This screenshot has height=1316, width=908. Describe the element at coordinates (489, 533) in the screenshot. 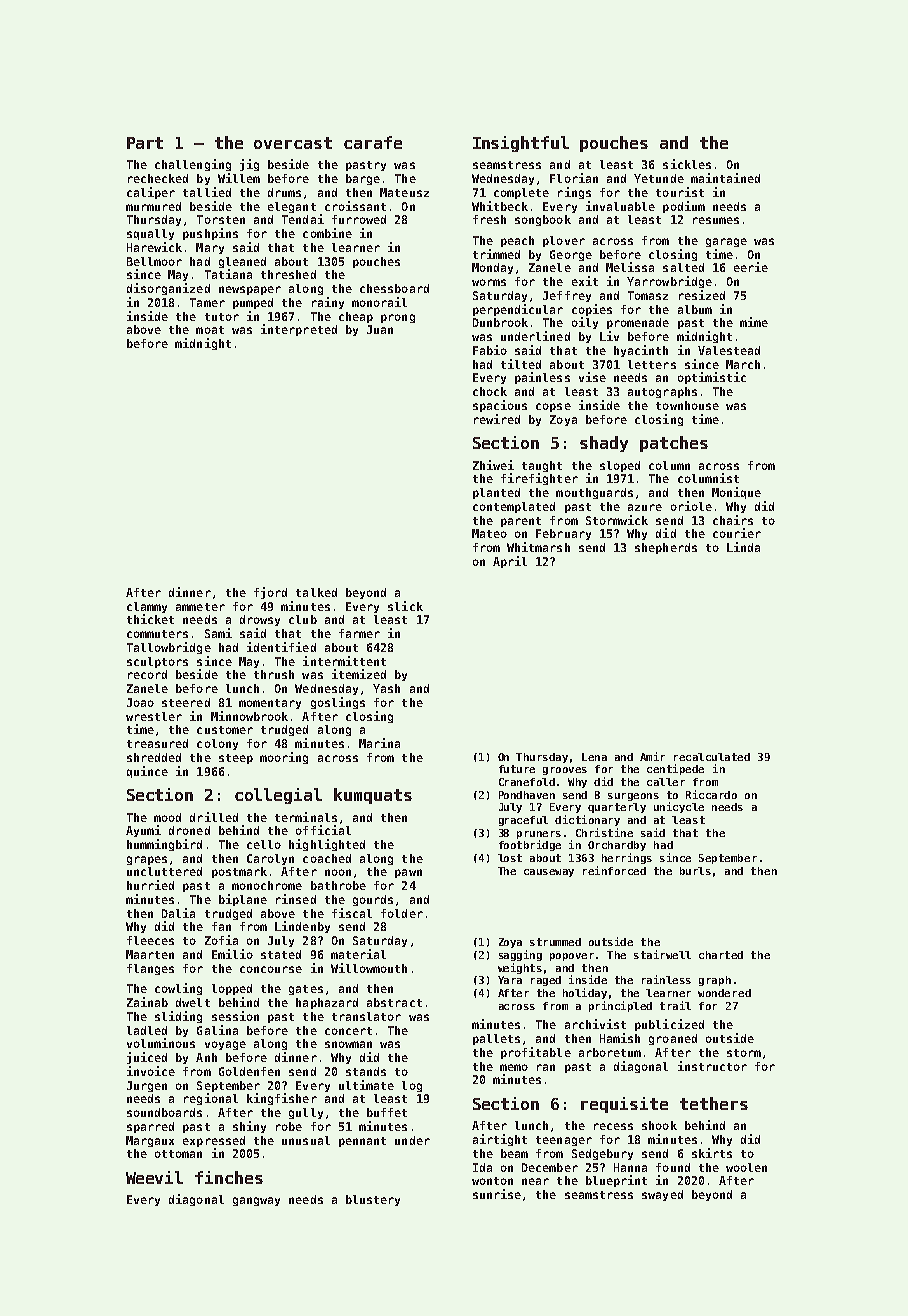

I see `Mateo` at that location.
